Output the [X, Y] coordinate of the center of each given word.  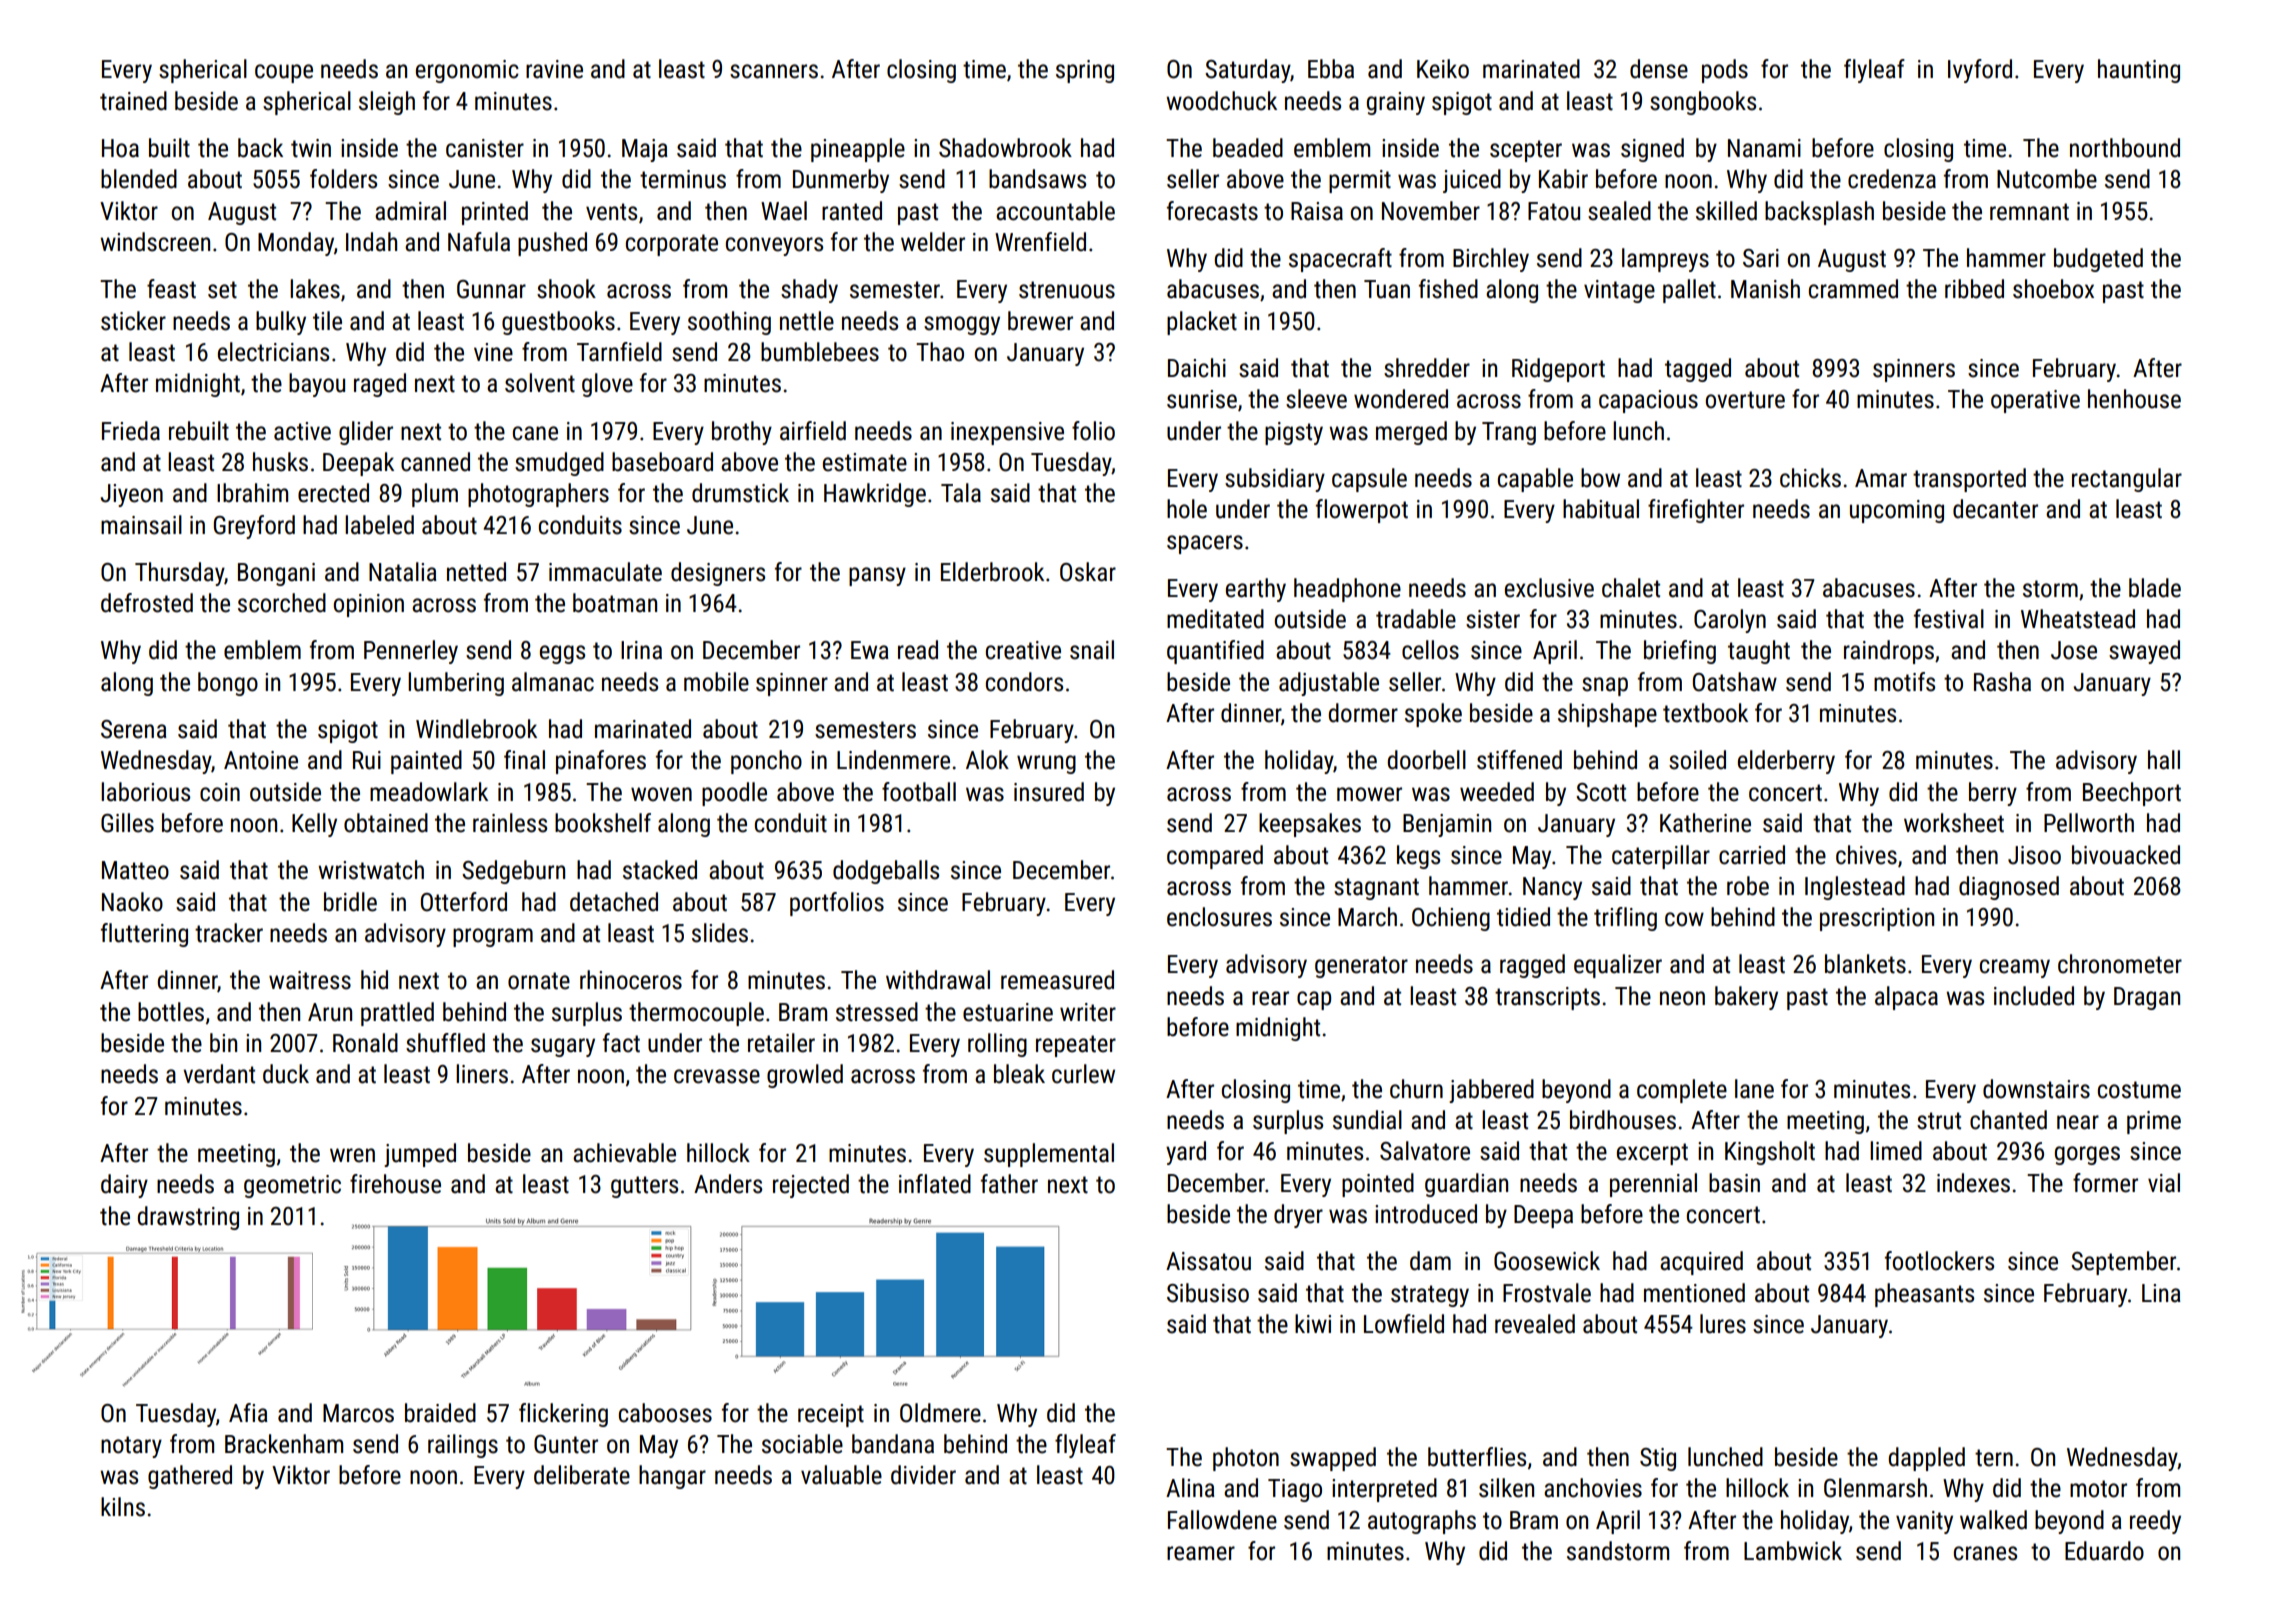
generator [1361, 967]
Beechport [2132, 794]
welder [933, 242]
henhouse [2134, 399]
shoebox [2053, 289]
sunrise [1202, 399]
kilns [123, 1507]
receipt [831, 1415]
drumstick [740, 493]
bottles [171, 1012]
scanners [774, 71]
